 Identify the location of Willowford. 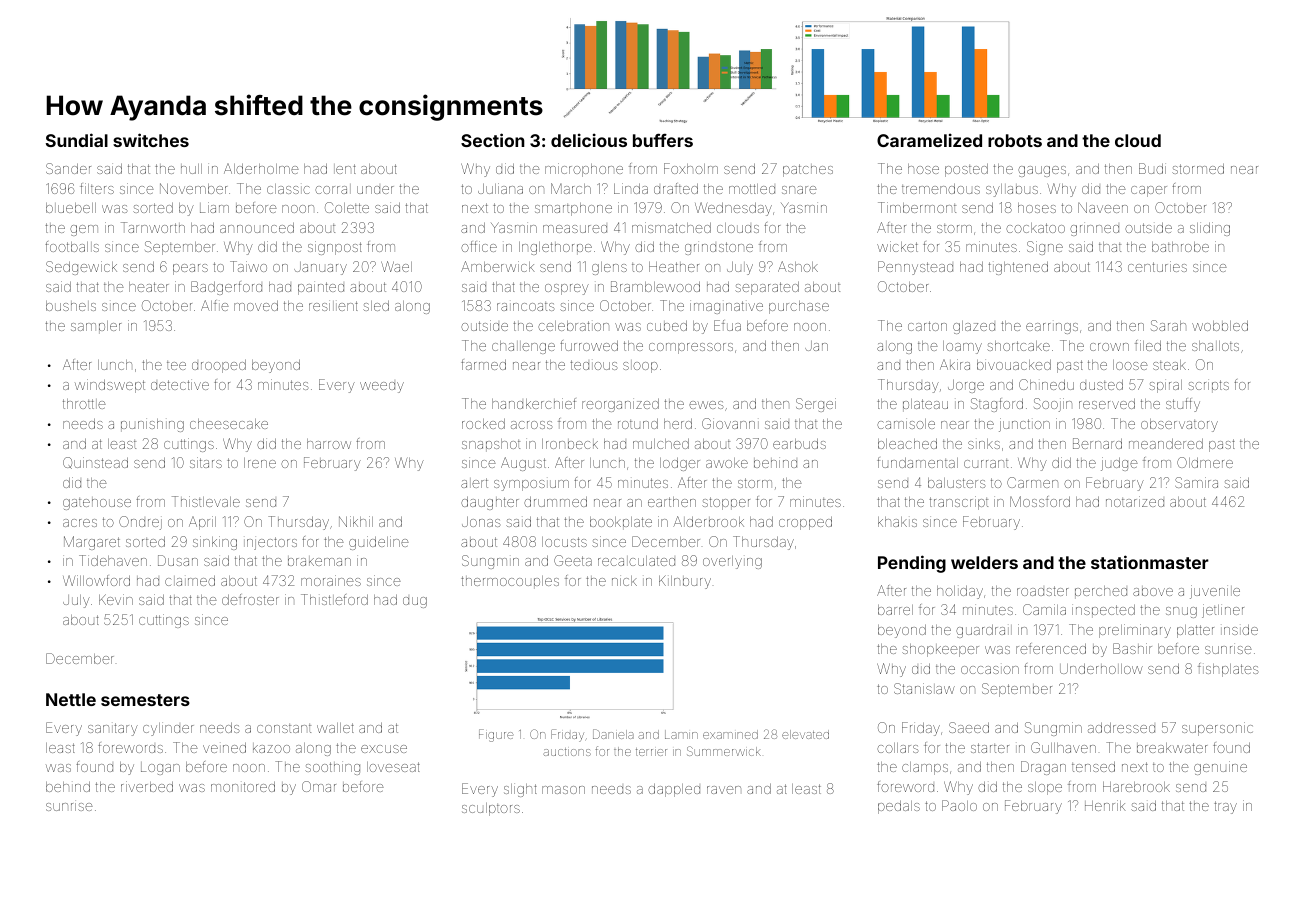
(96, 580).
